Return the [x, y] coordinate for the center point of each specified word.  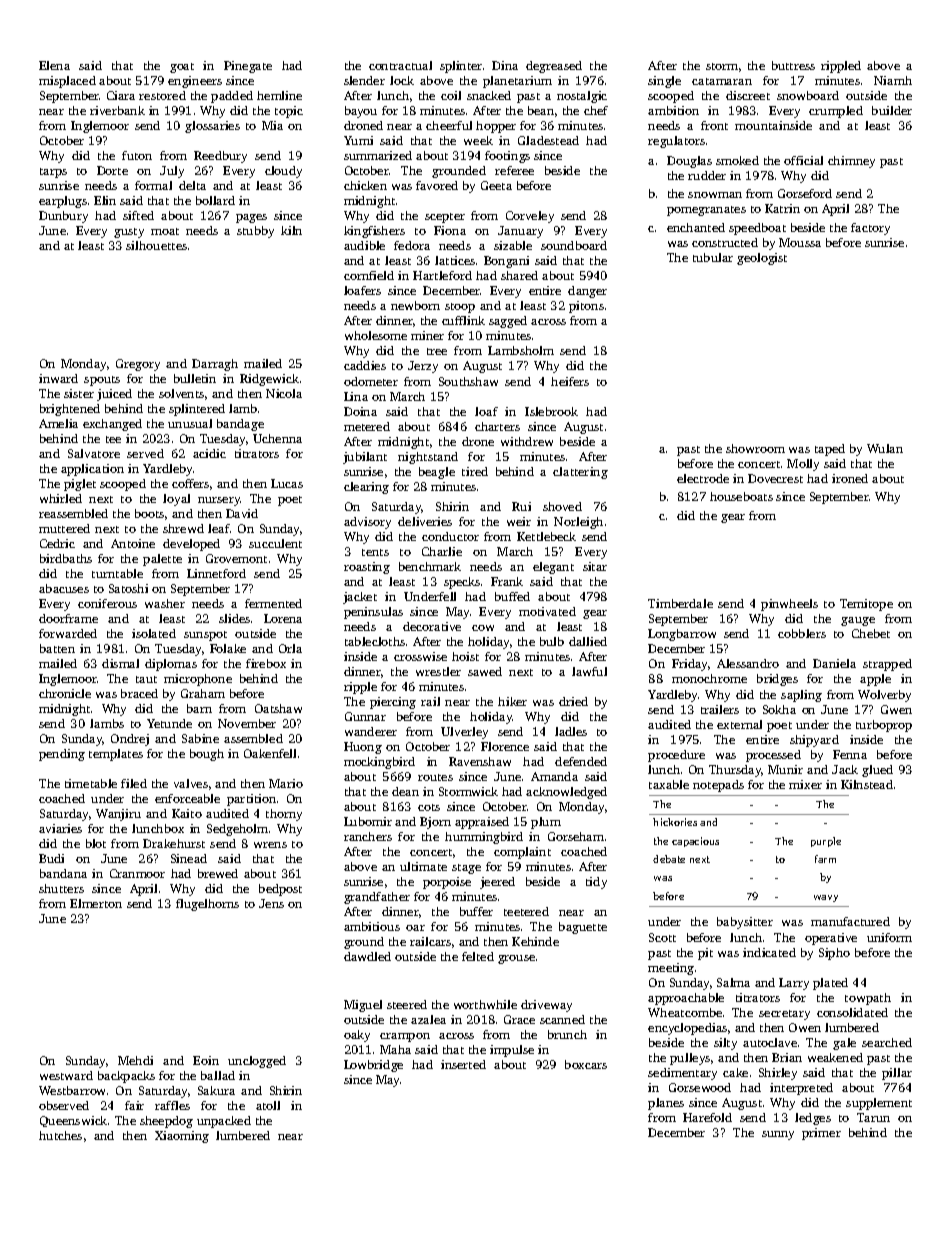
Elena [54, 65]
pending [62, 755]
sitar [595, 566]
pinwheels [789, 605]
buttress [793, 65]
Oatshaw [278, 708]
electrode [703, 478]
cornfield [369, 275]
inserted [463, 1064]
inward [58, 378]
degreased [554, 67]
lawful [589, 671]
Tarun [873, 1117]
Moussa [800, 242]
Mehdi [135, 1060]
